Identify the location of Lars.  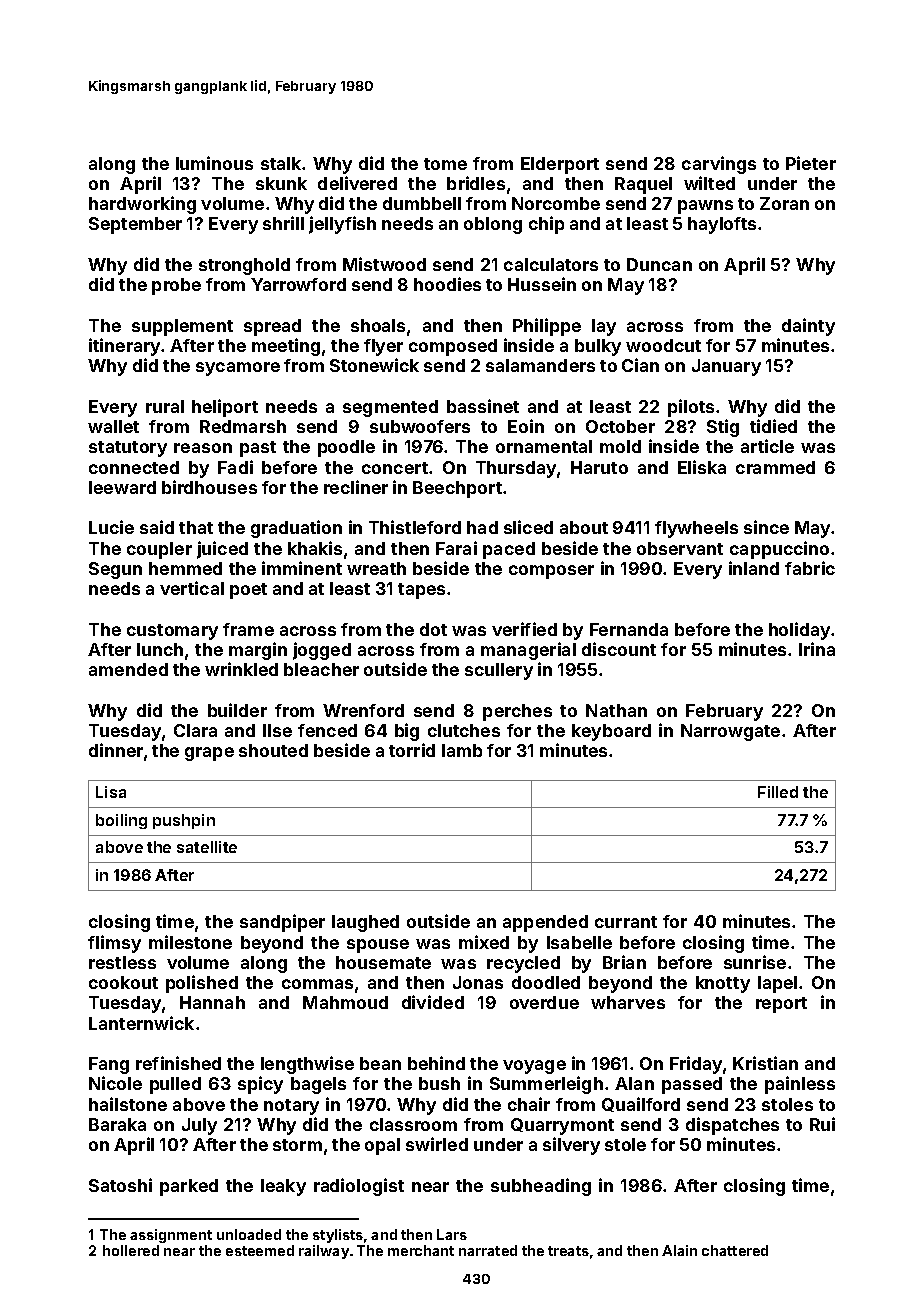
(452, 1234).
